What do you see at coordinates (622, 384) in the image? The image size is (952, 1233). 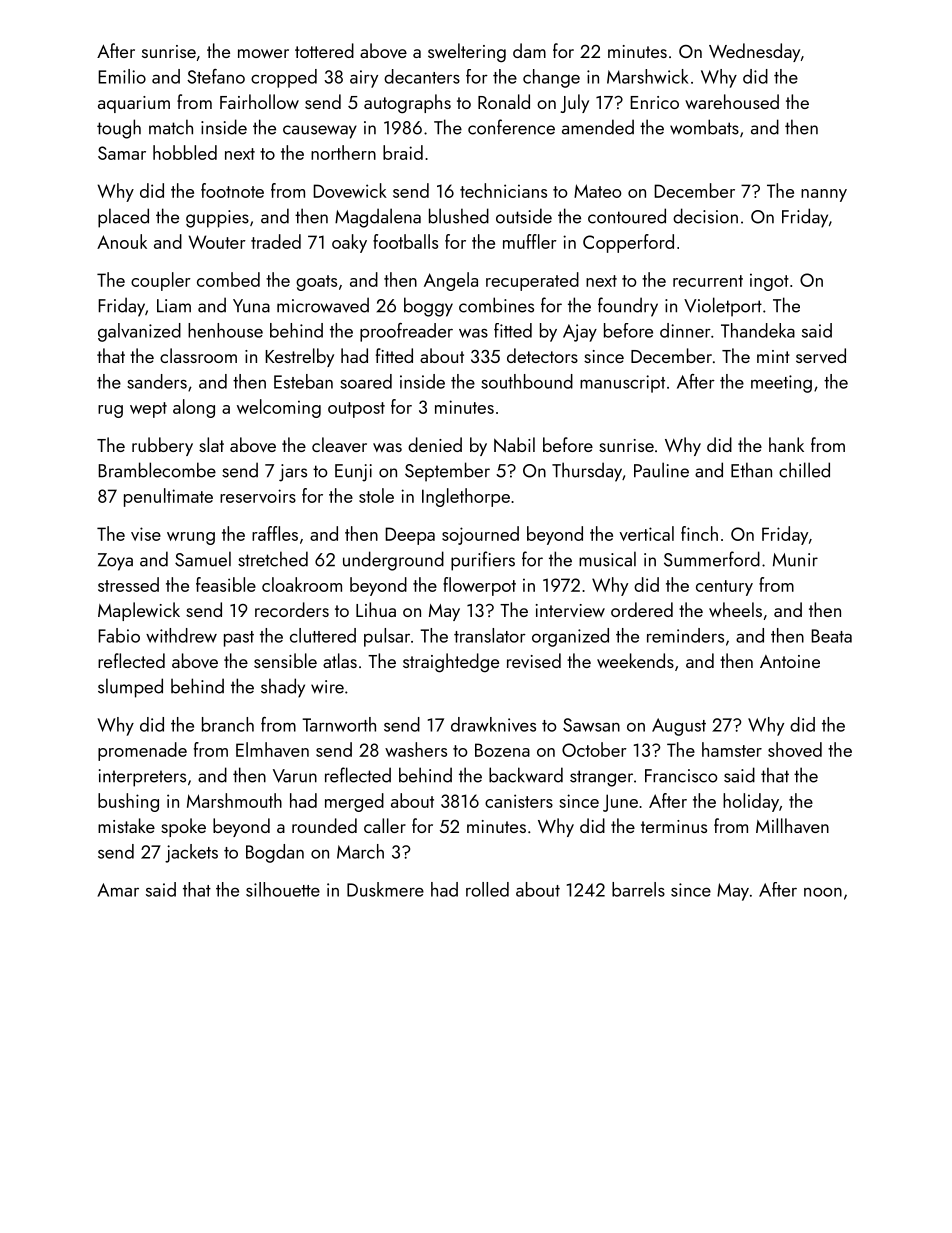 I see `manuscript` at bounding box center [622, 384].
